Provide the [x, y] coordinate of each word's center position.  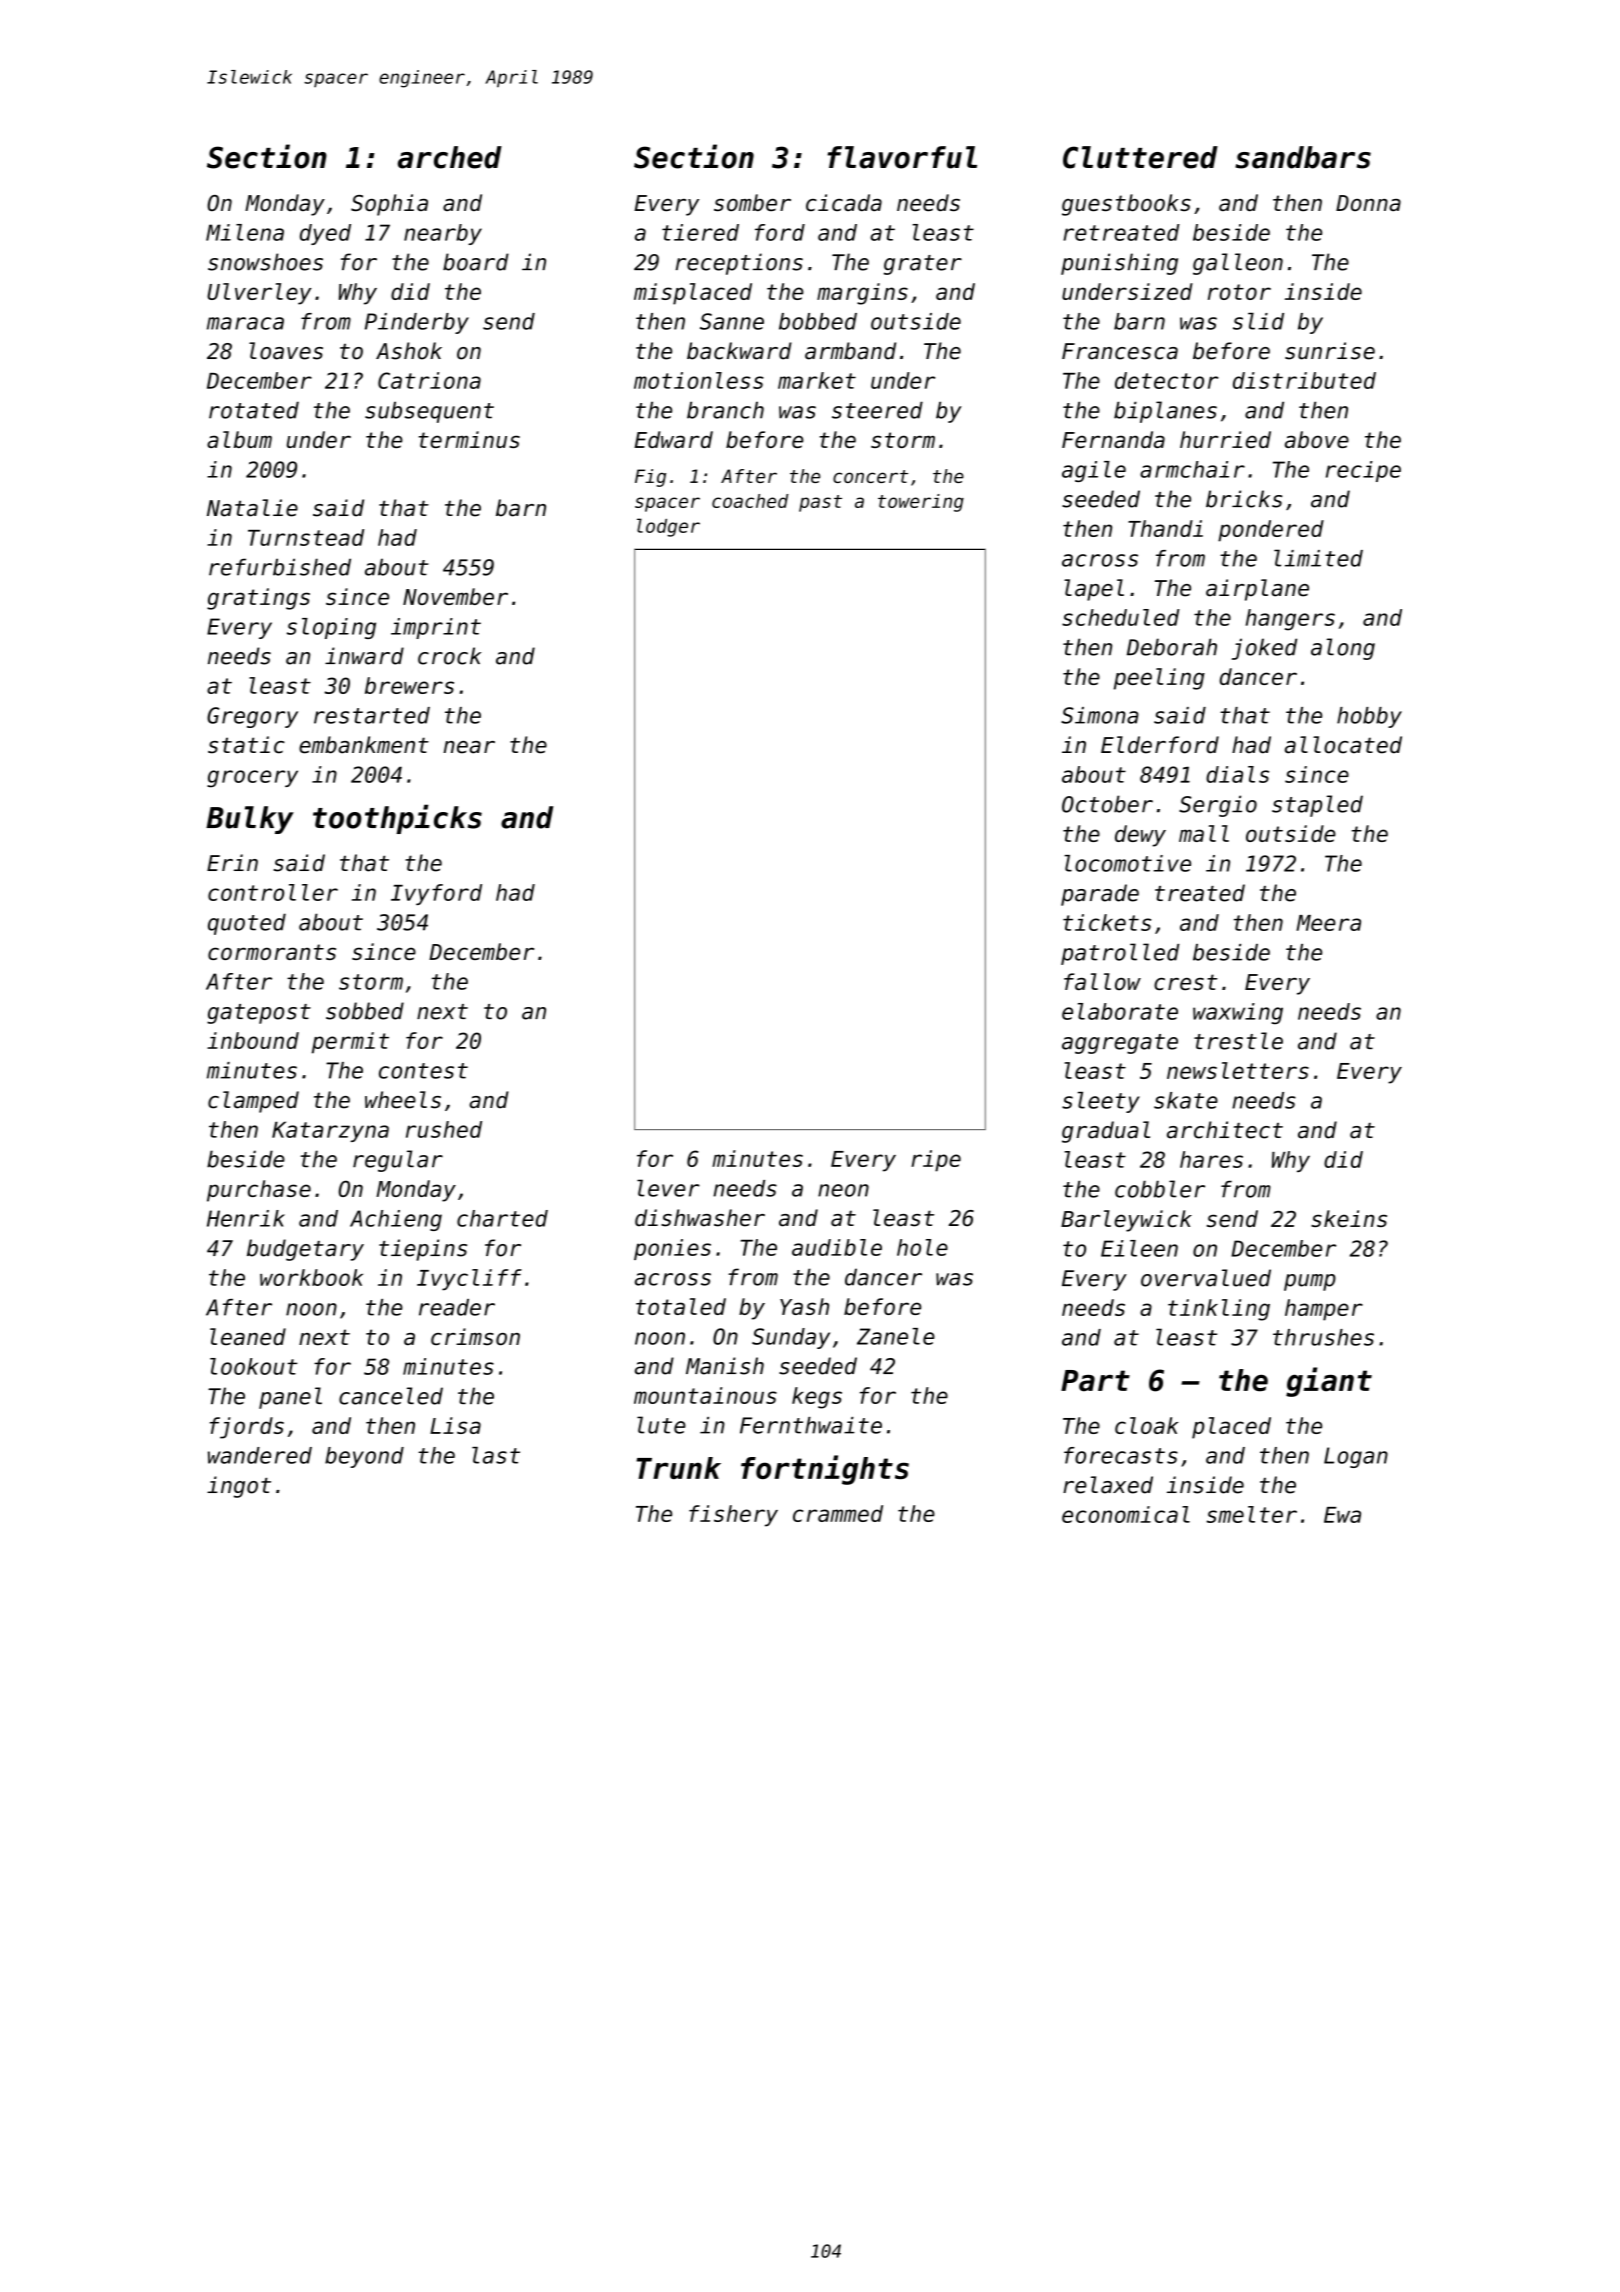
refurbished [280, 567]
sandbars [1303, 157]
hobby [1369, 717]
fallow [1102, 982]
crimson [475, 1337]
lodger [668, 527]
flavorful [902, 157]
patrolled [1120, 954]
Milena [245, 232]
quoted [247, 924]
